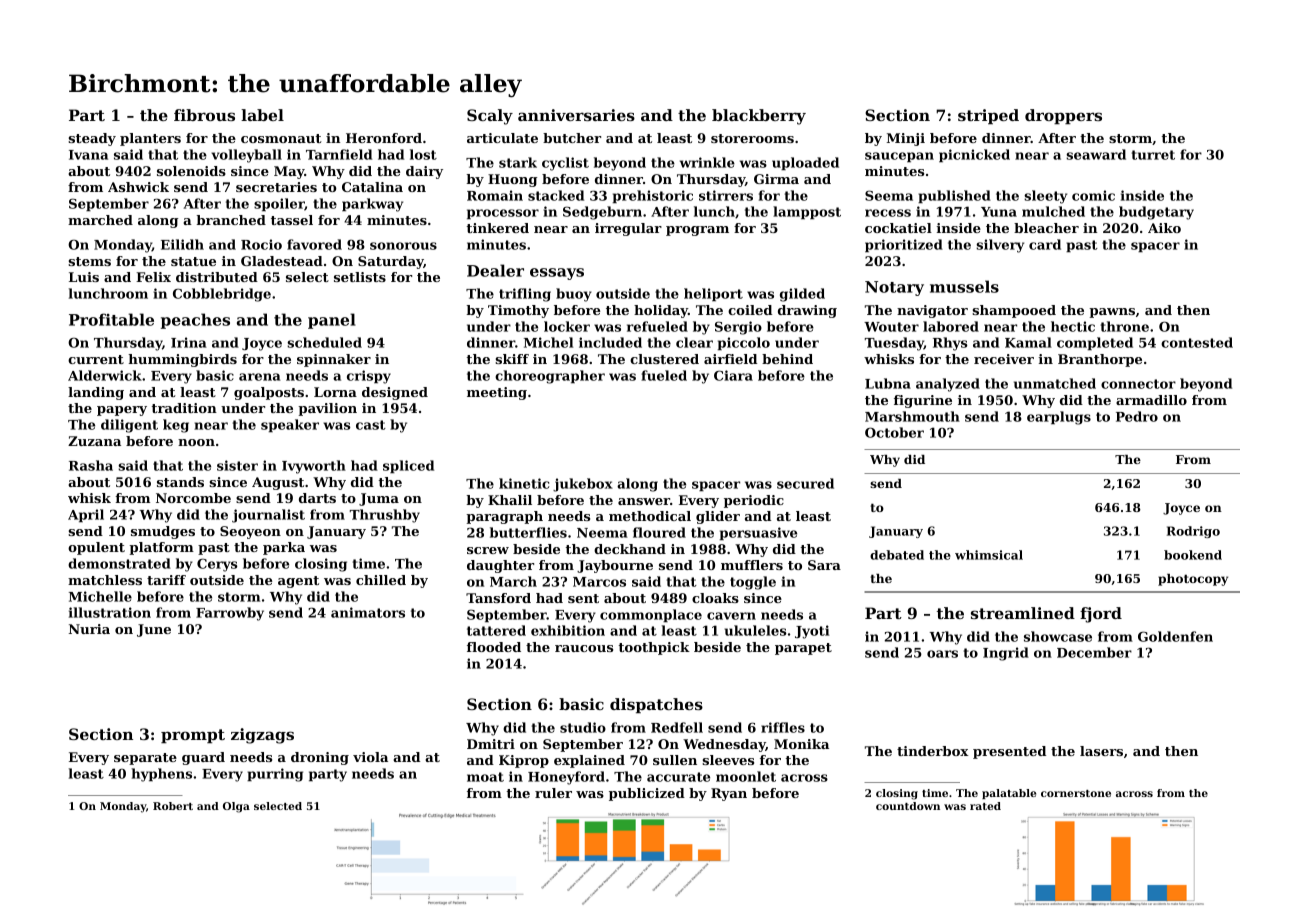 The width and height of the screenshot is (1308, 924). I want to click on Rodrigo, so click(1193, 532).
